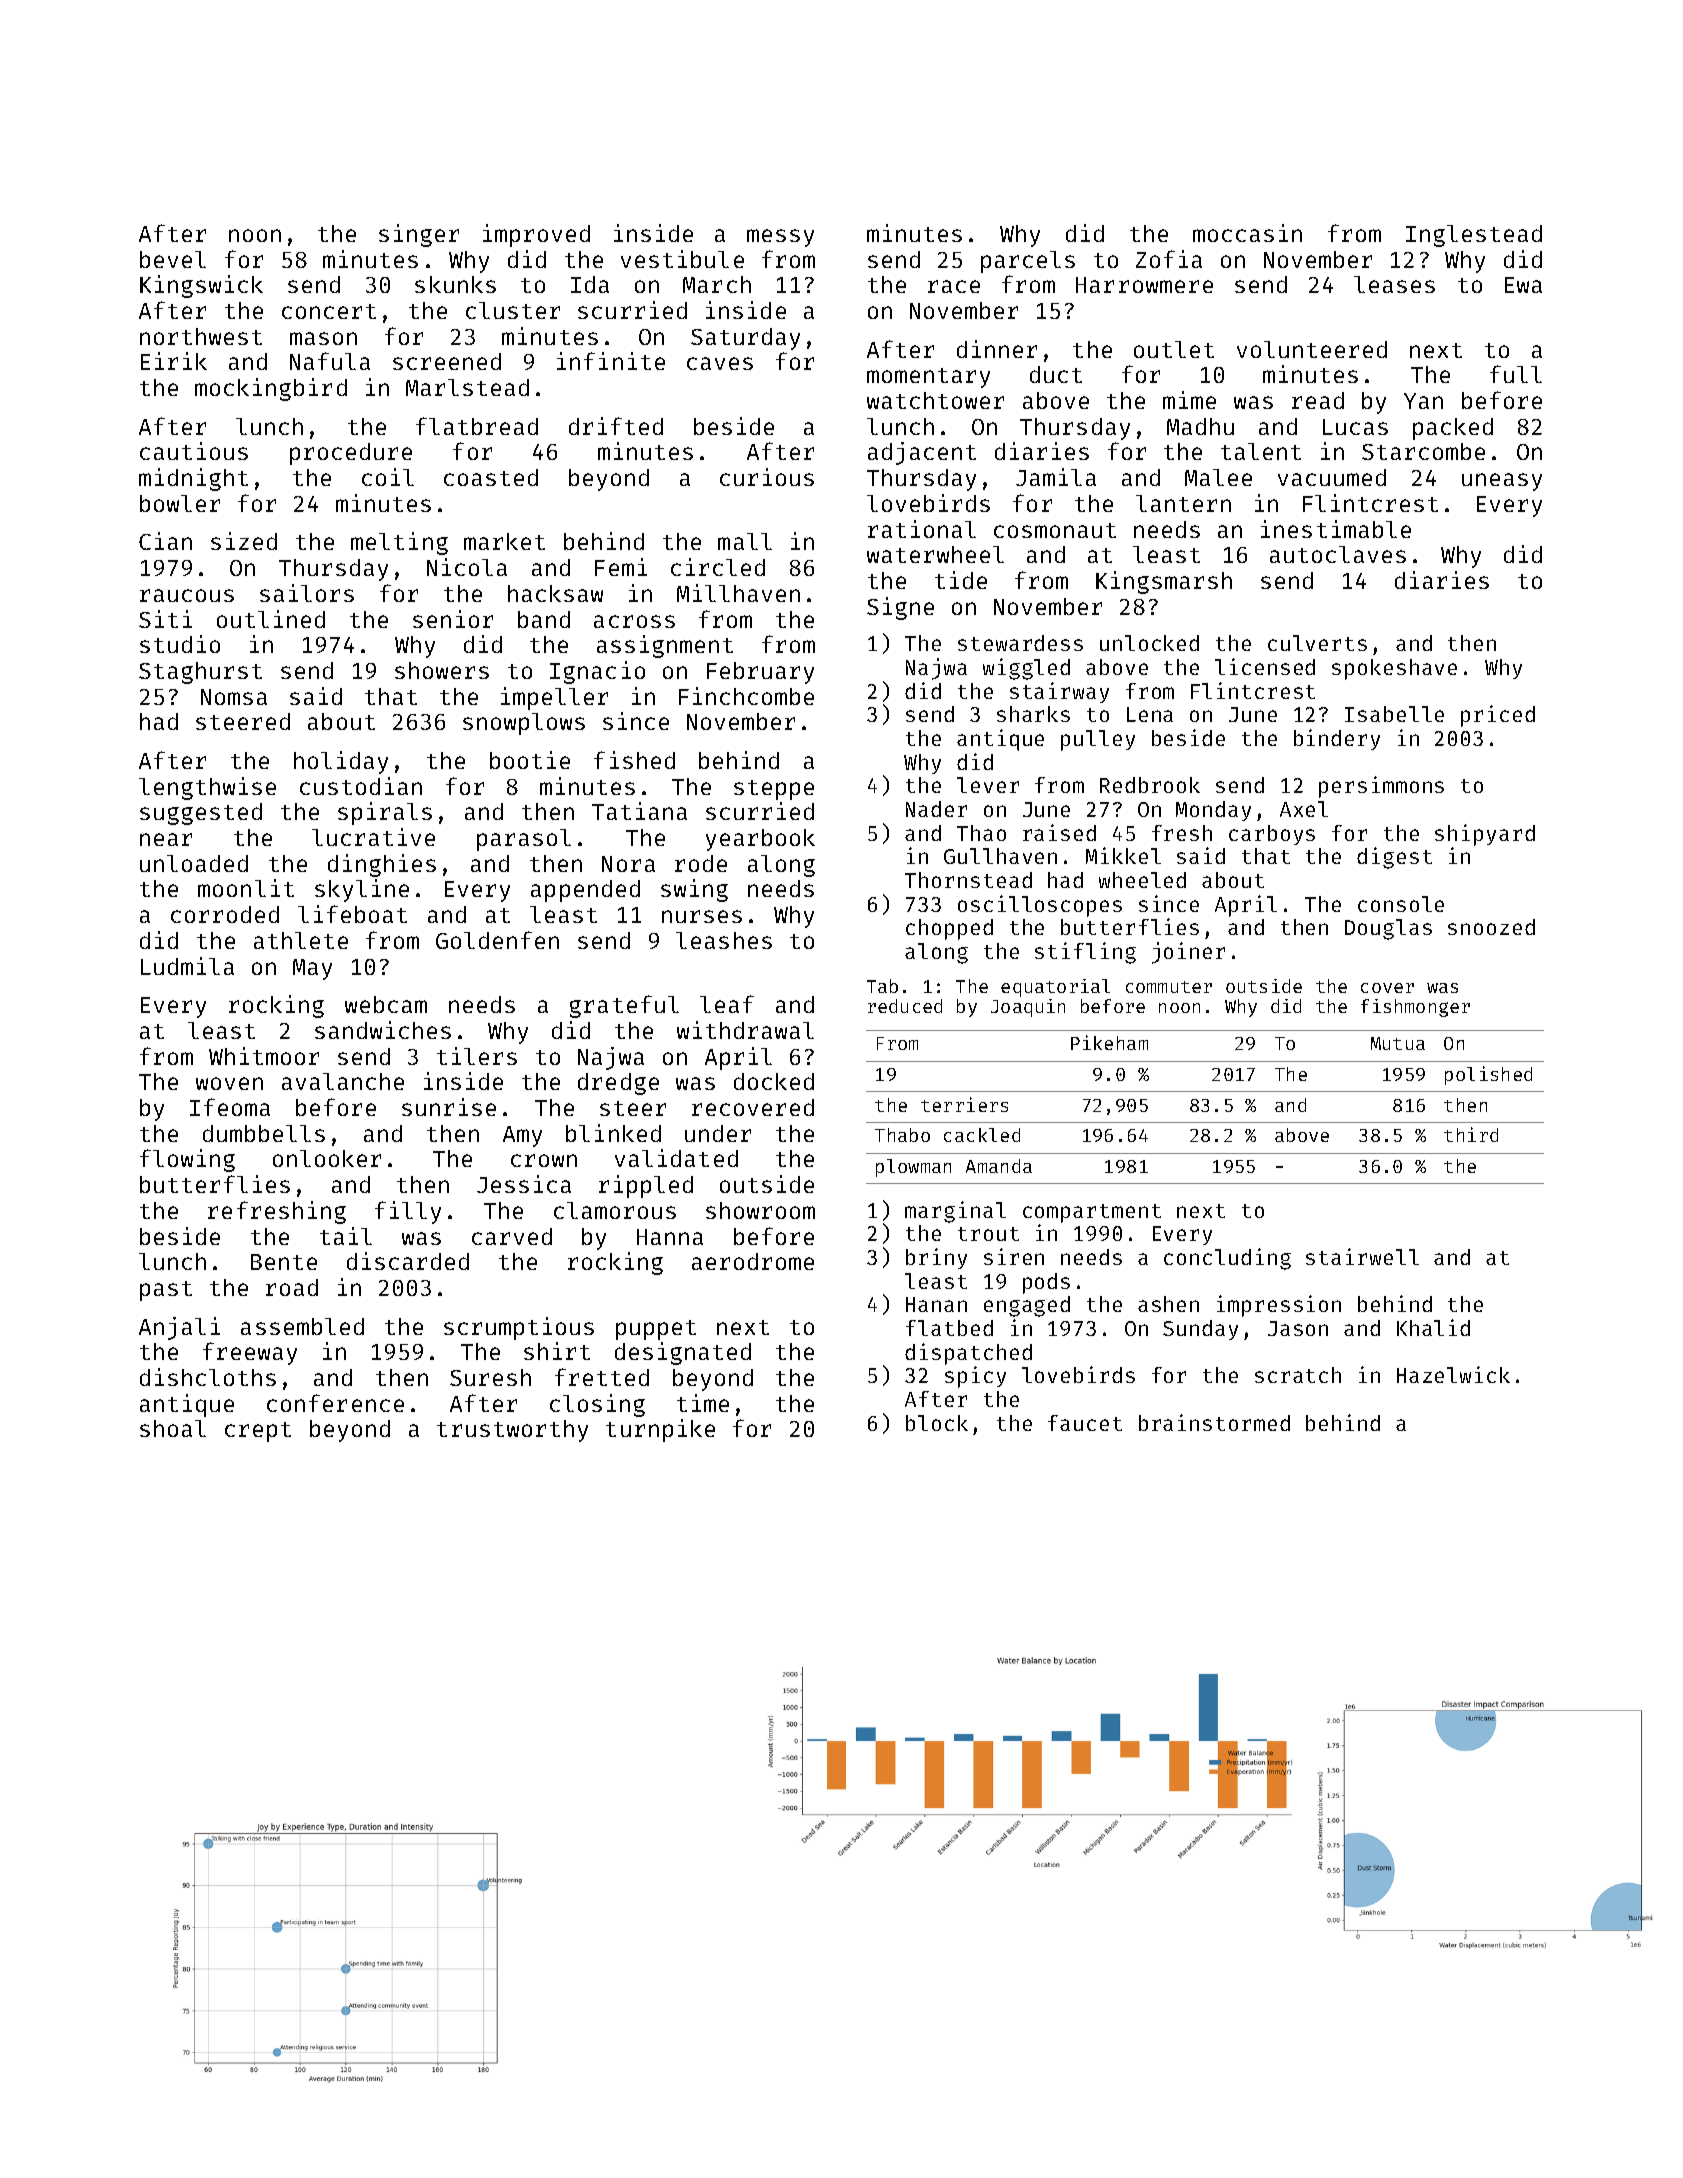 The width and height of the screenshot is (1683, 2178). Describe the element at coordinates (1247, 233) in the screenshot. I see `moccasin` at that location.
